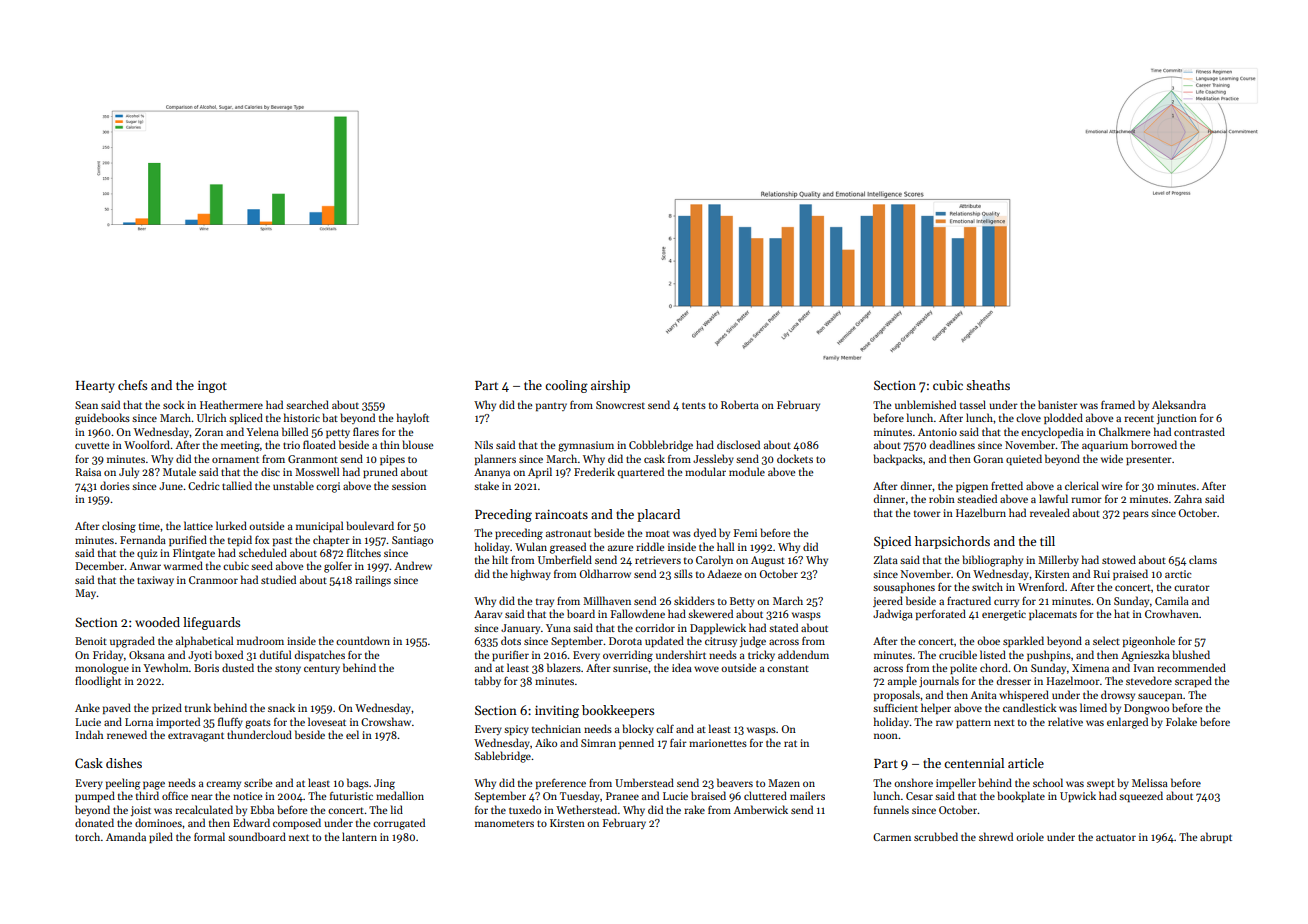 This document has height=924, width=1308. I want to click on Hearty, so click(95, 387).
